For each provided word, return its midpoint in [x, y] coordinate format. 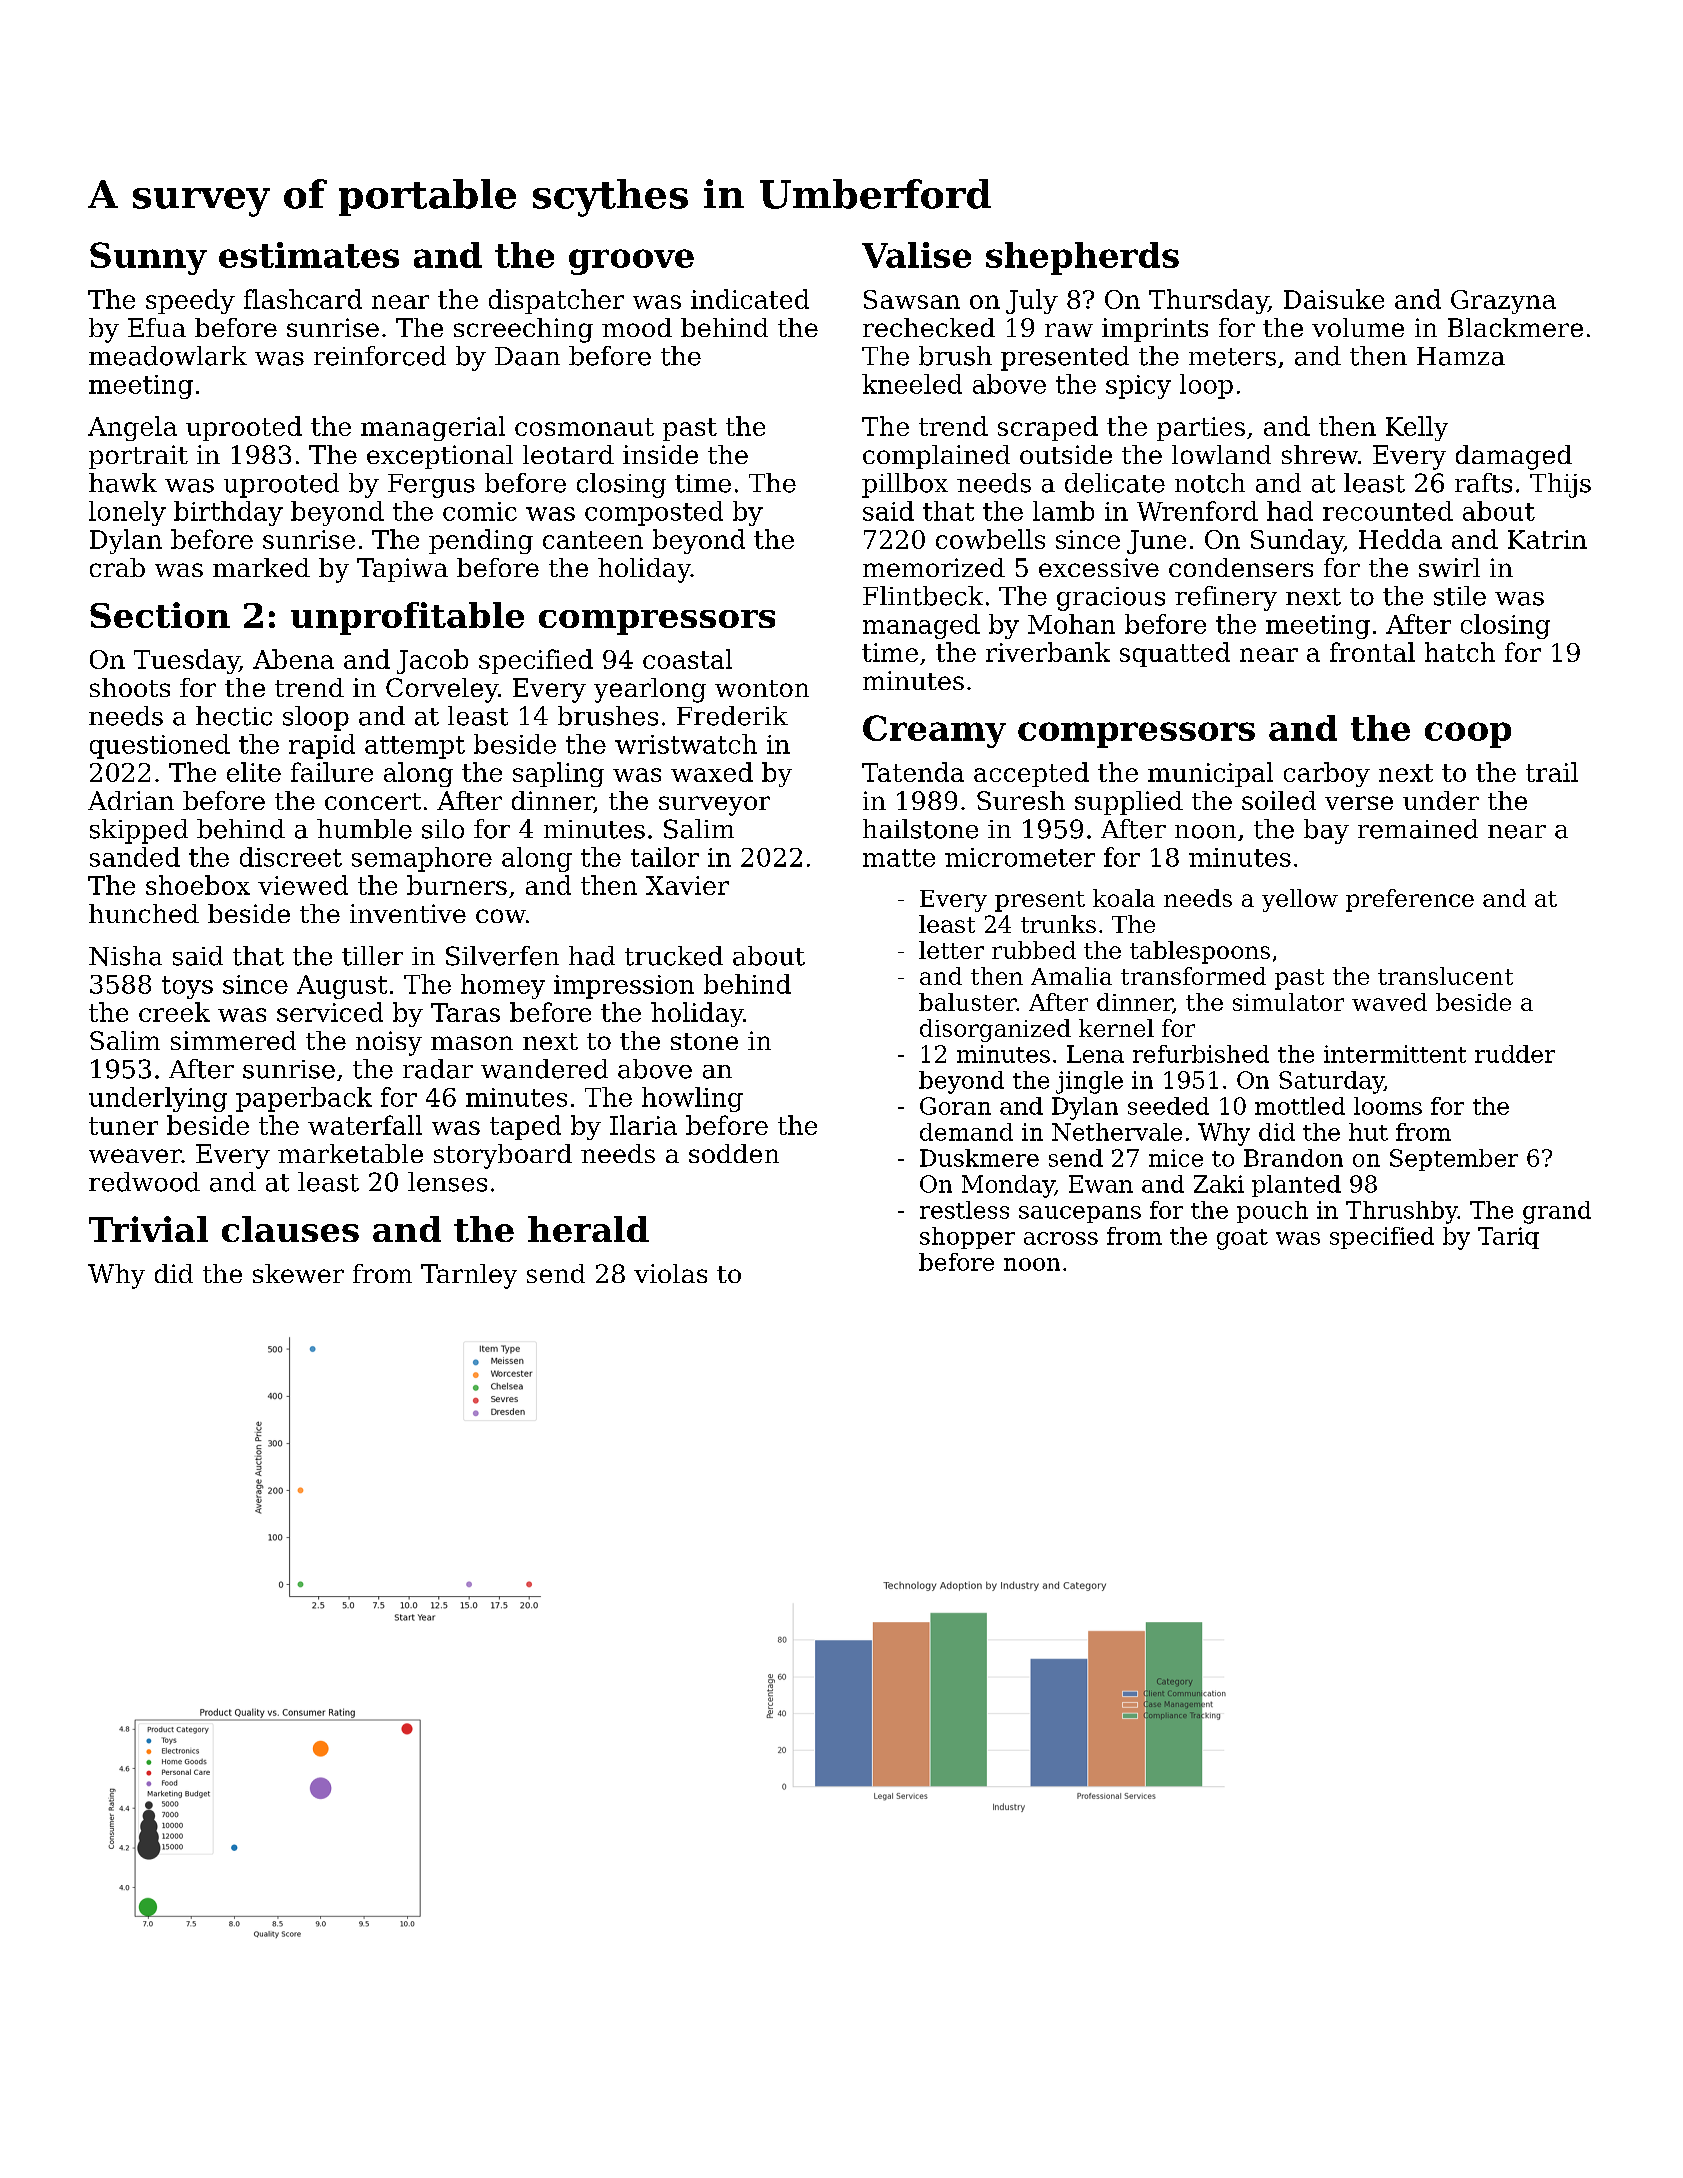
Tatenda [913, 772]
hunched [144, 913]
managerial [433, 428]
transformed [1193, 976]
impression [624, 987]
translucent [1445, 976]
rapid [322, 746]
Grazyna [1503, 302]
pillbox [905, 485]
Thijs [1560, 485]
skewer [298, 1273]
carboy [1327, 774]
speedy [190, 301]
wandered [544, 1069]
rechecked [929, 327]
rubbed [1034, 950]
